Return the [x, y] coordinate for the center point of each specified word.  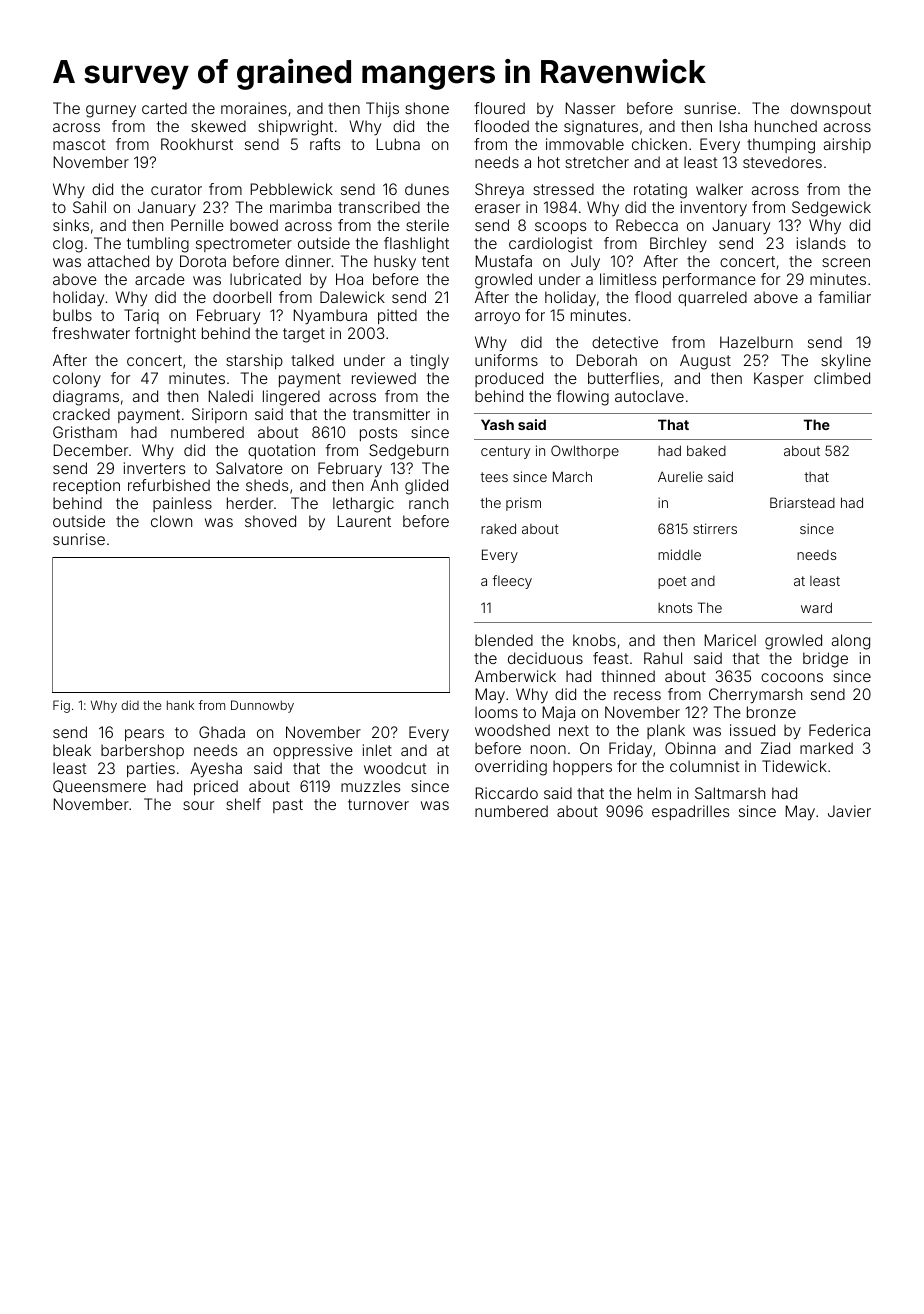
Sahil [89, 207]
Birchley [678, 245]
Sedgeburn [408, 452]
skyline [846, 362]
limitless [628, 279]
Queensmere [99, 786]
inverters [154, 468]
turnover [378, 804]
